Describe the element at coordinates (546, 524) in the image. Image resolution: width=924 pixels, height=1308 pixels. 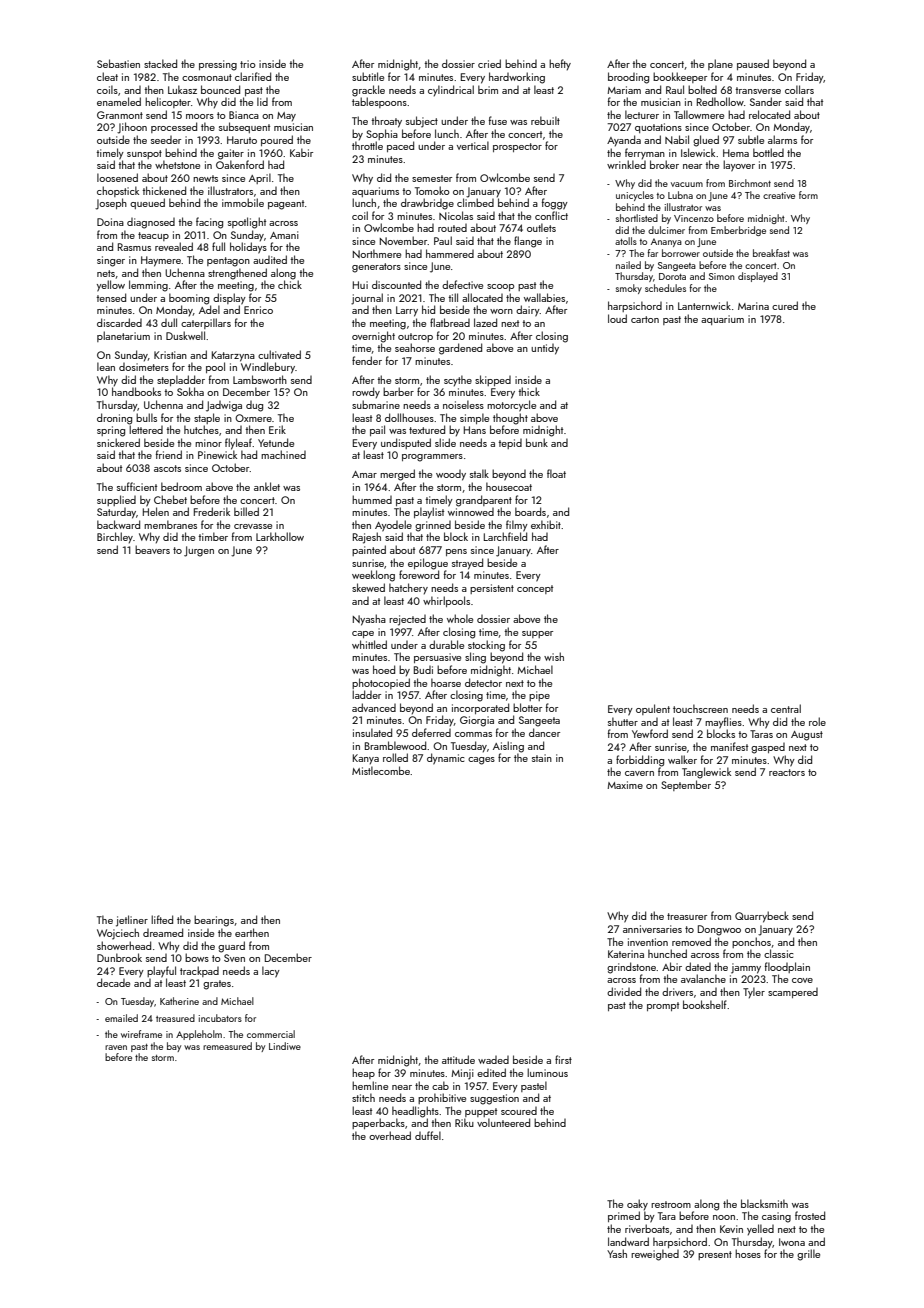
I see `exhibit` at that location.
